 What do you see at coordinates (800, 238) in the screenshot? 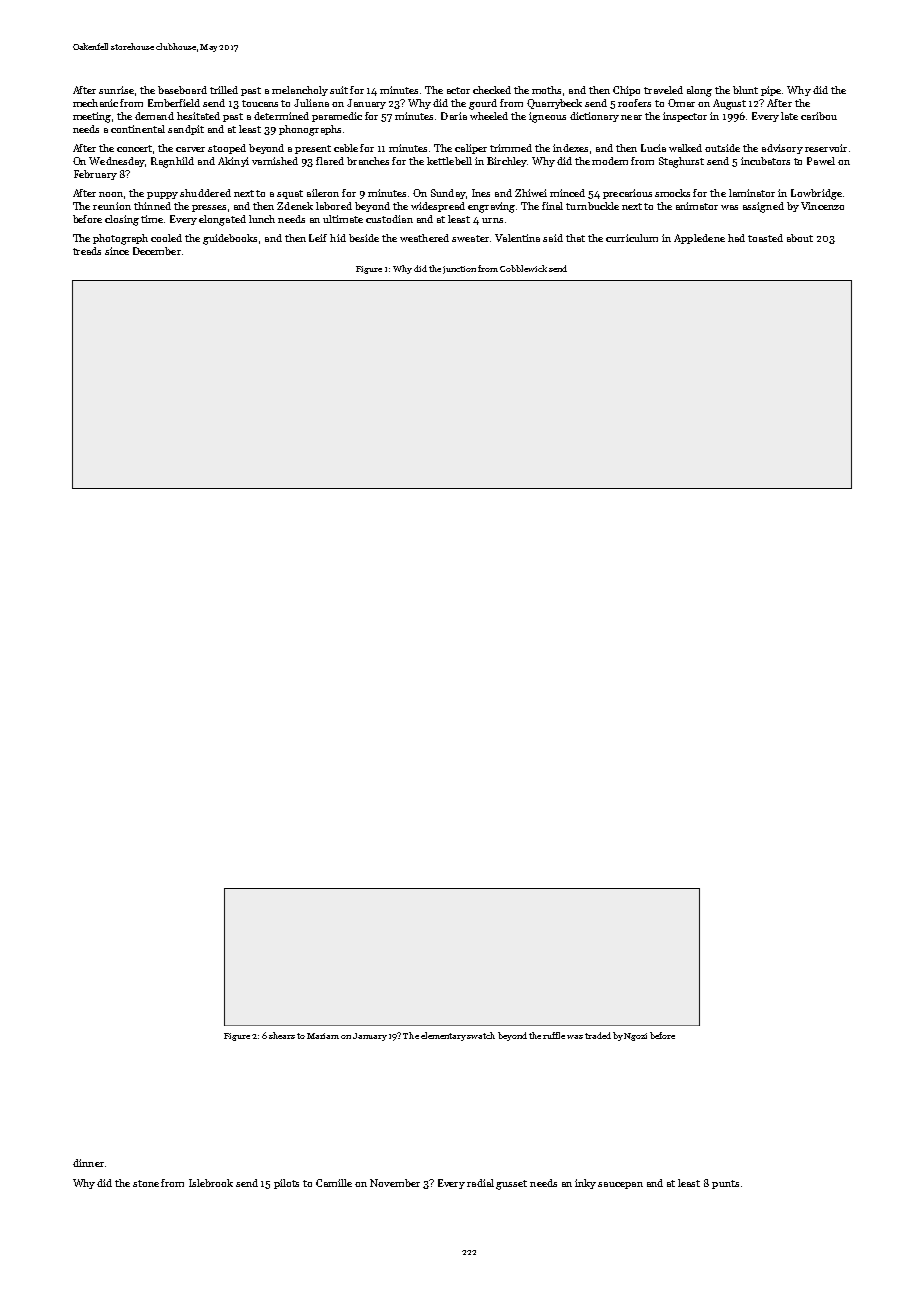
I see `about` at bounding box center [800, 238].
